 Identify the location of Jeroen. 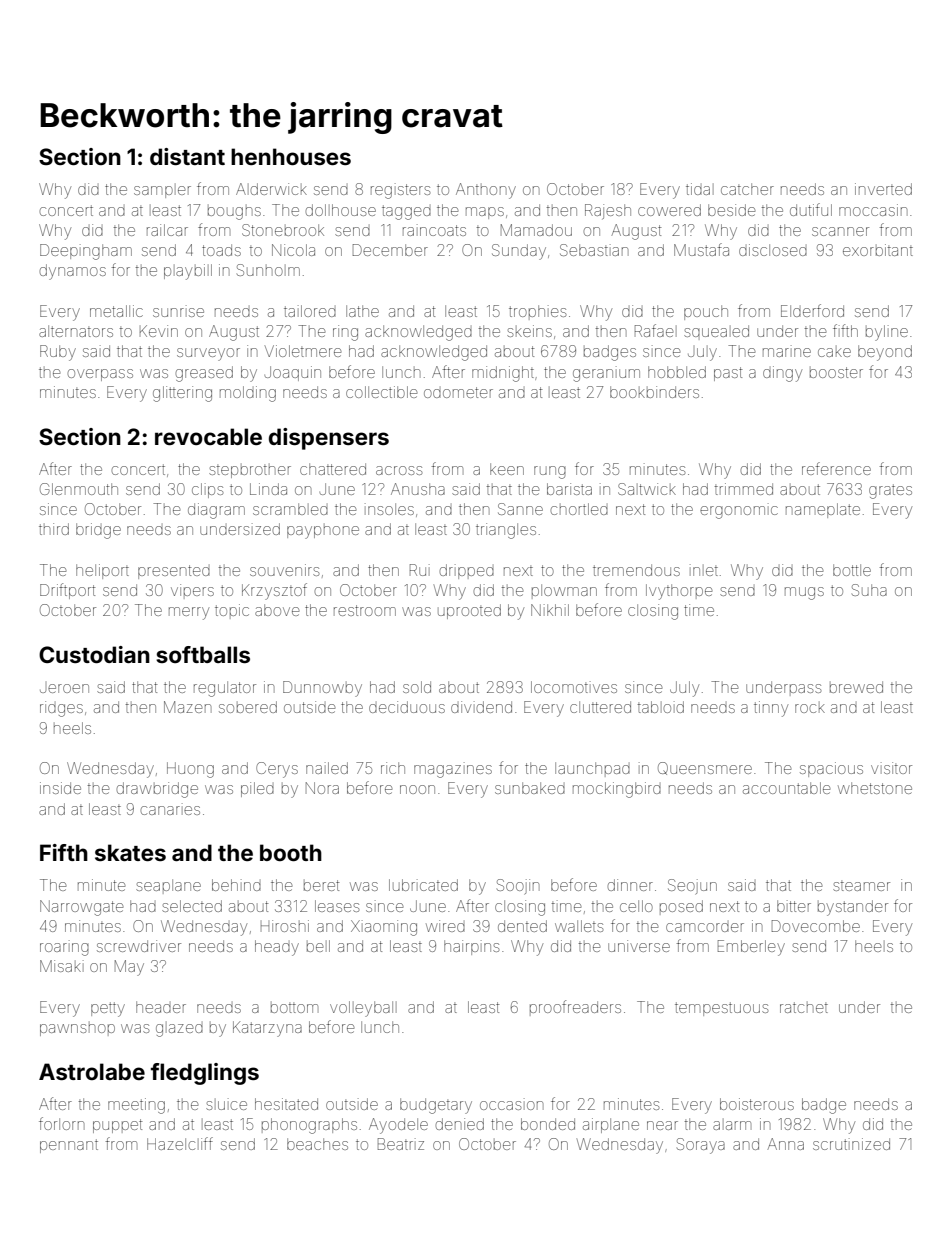
(64, 688).
